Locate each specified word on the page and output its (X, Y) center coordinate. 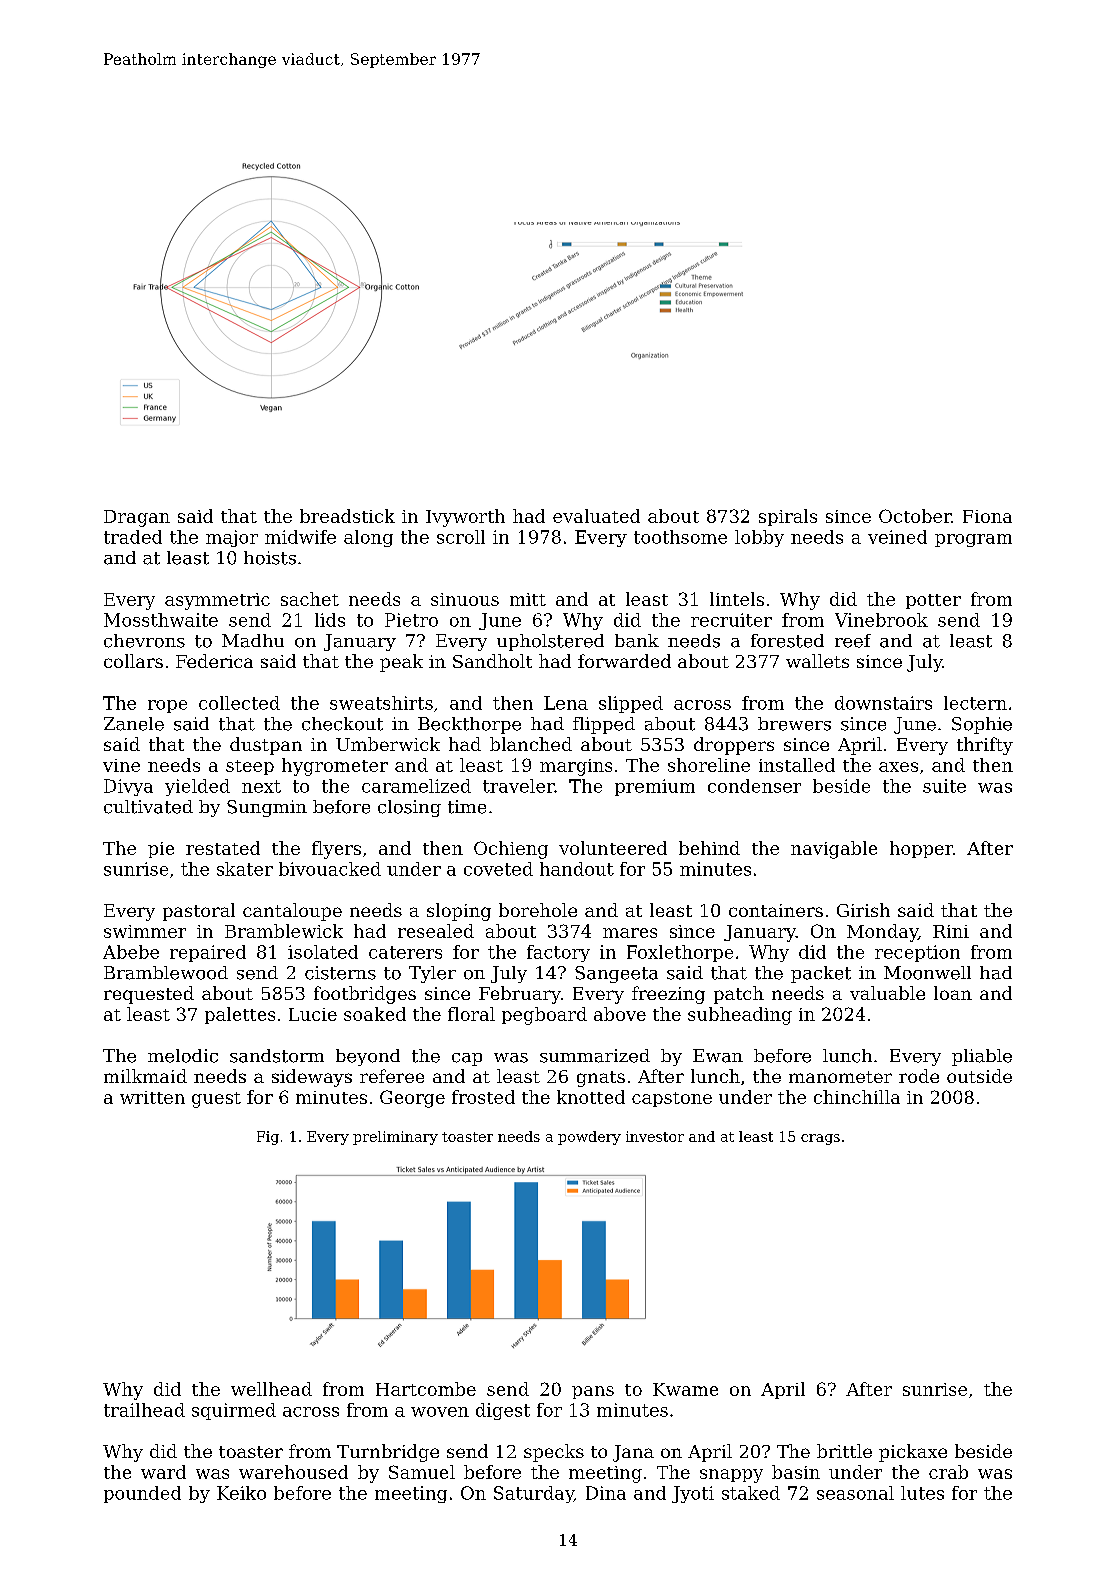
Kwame (685, 1389)
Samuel (422, 1472)
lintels (737, 599)
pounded (142, 1494)
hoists (270, 558)
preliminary (395, 1138)
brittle (844, 1451)
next (261, 786)
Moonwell (927, 973)
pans (593, 1392)
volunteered (613, 848)
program (973, 540)
